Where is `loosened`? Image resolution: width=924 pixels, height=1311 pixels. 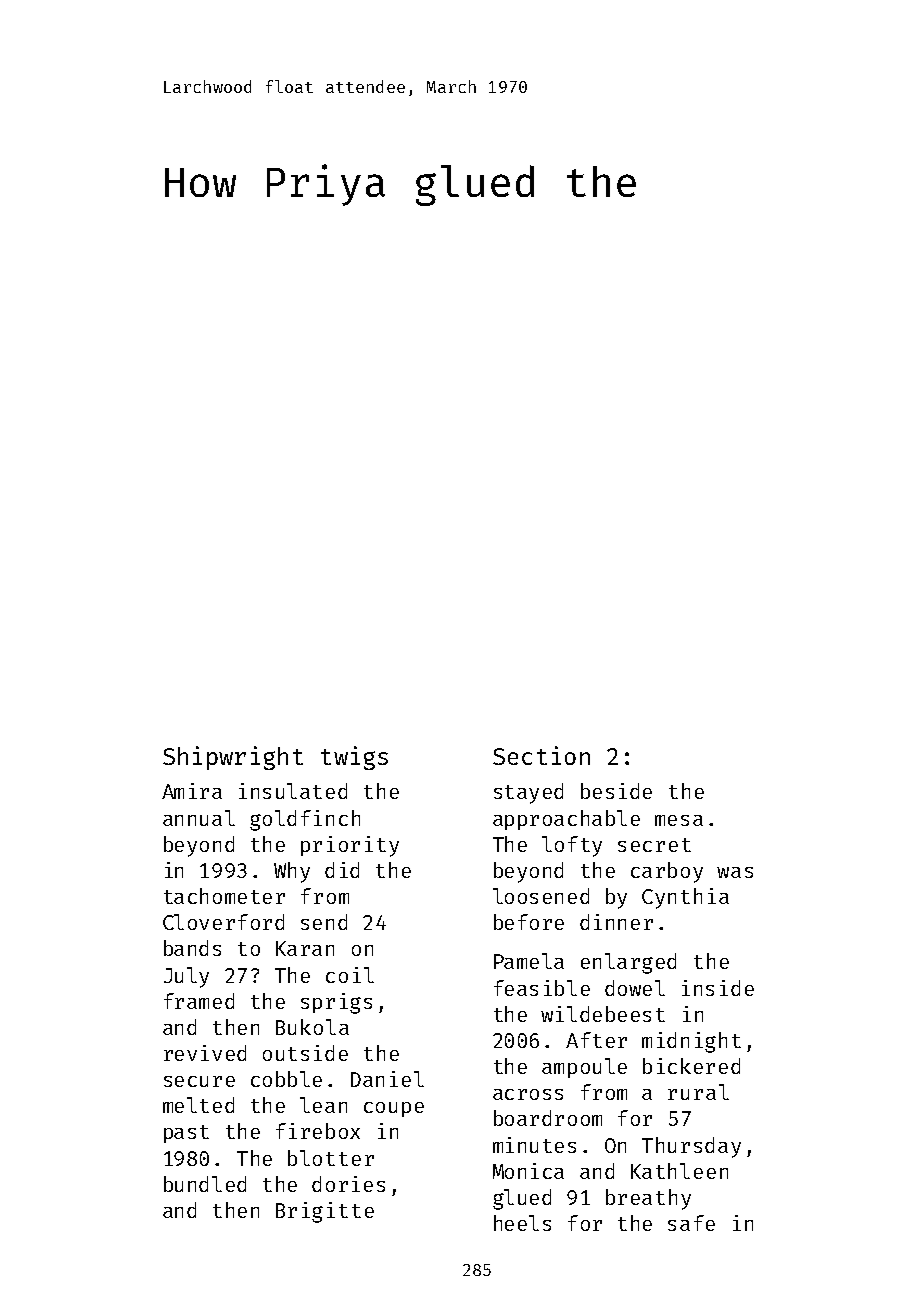 loosened is located at coordinates (541, 896).
